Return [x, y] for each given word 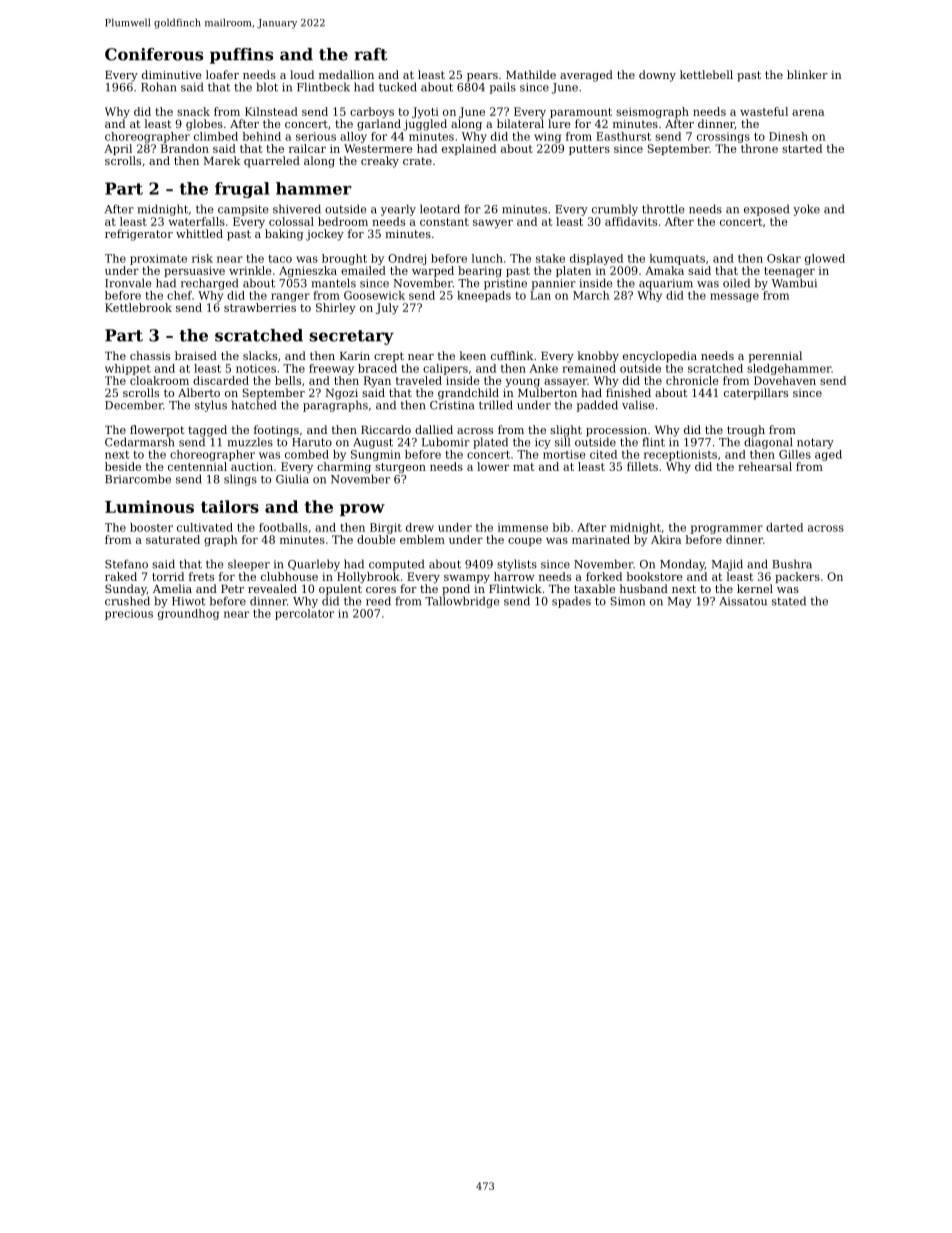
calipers [445, 369]
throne [759, 148]
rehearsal [765, 466]
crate [417, 161]
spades [571, 602]
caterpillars [756, 394]
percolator [304, 614]
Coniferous [154, 54]
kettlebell [706, 74]
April [118, 149]
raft [371, 54]
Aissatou [743, 601]
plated [490, 443]
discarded [221, 380]
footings [276, 431]
